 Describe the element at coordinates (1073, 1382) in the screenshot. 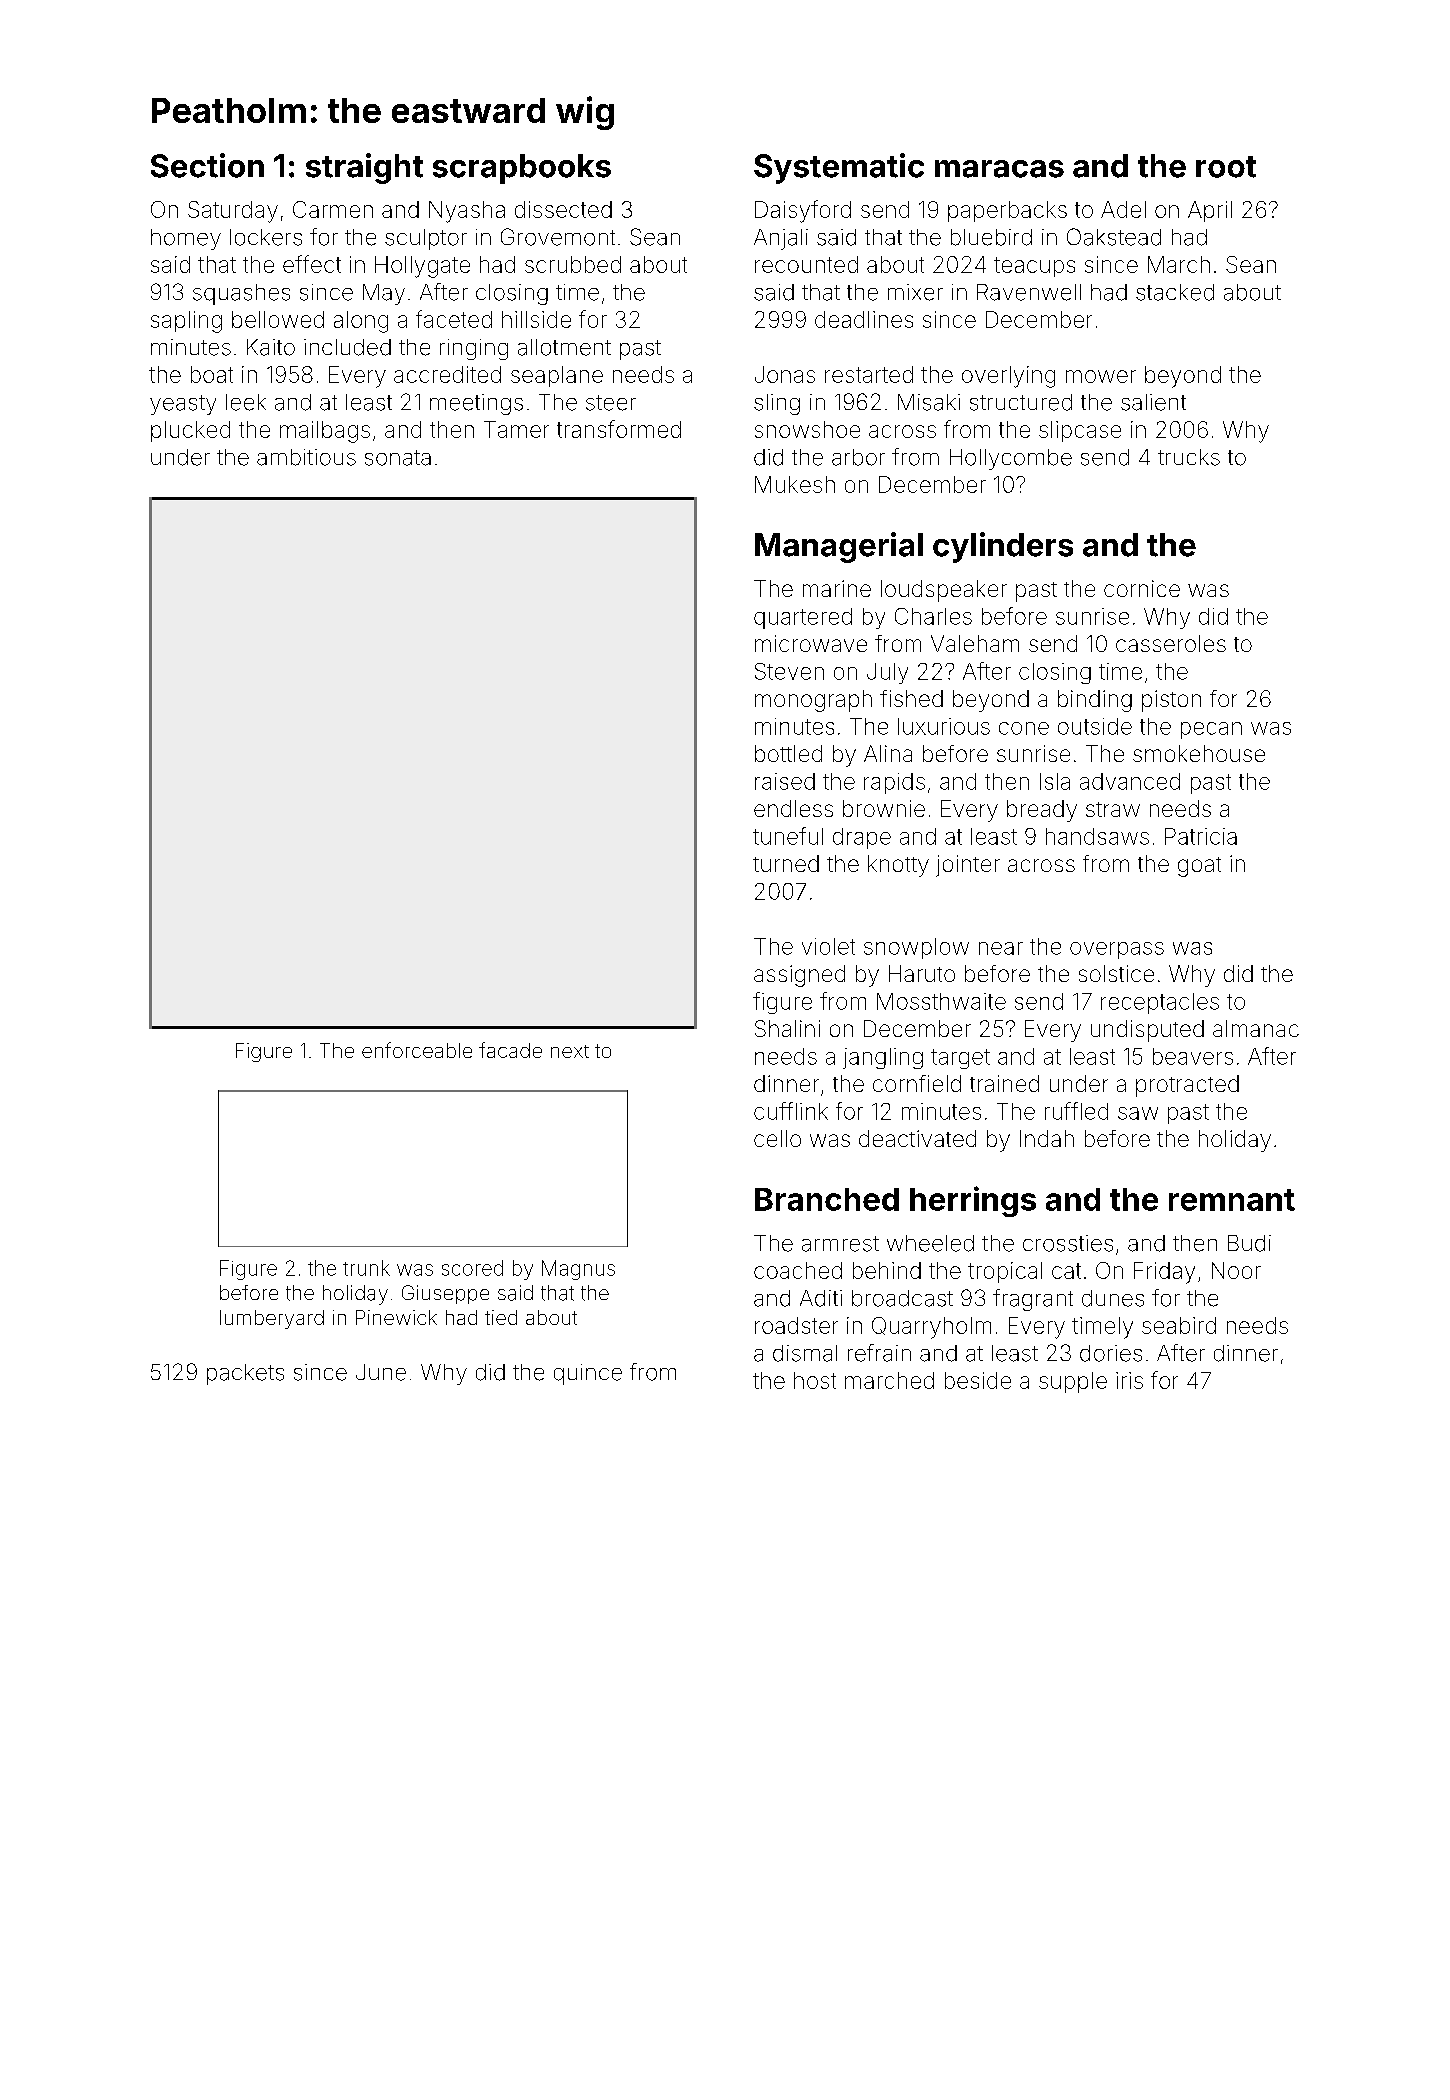

I see `supple` at that location.
